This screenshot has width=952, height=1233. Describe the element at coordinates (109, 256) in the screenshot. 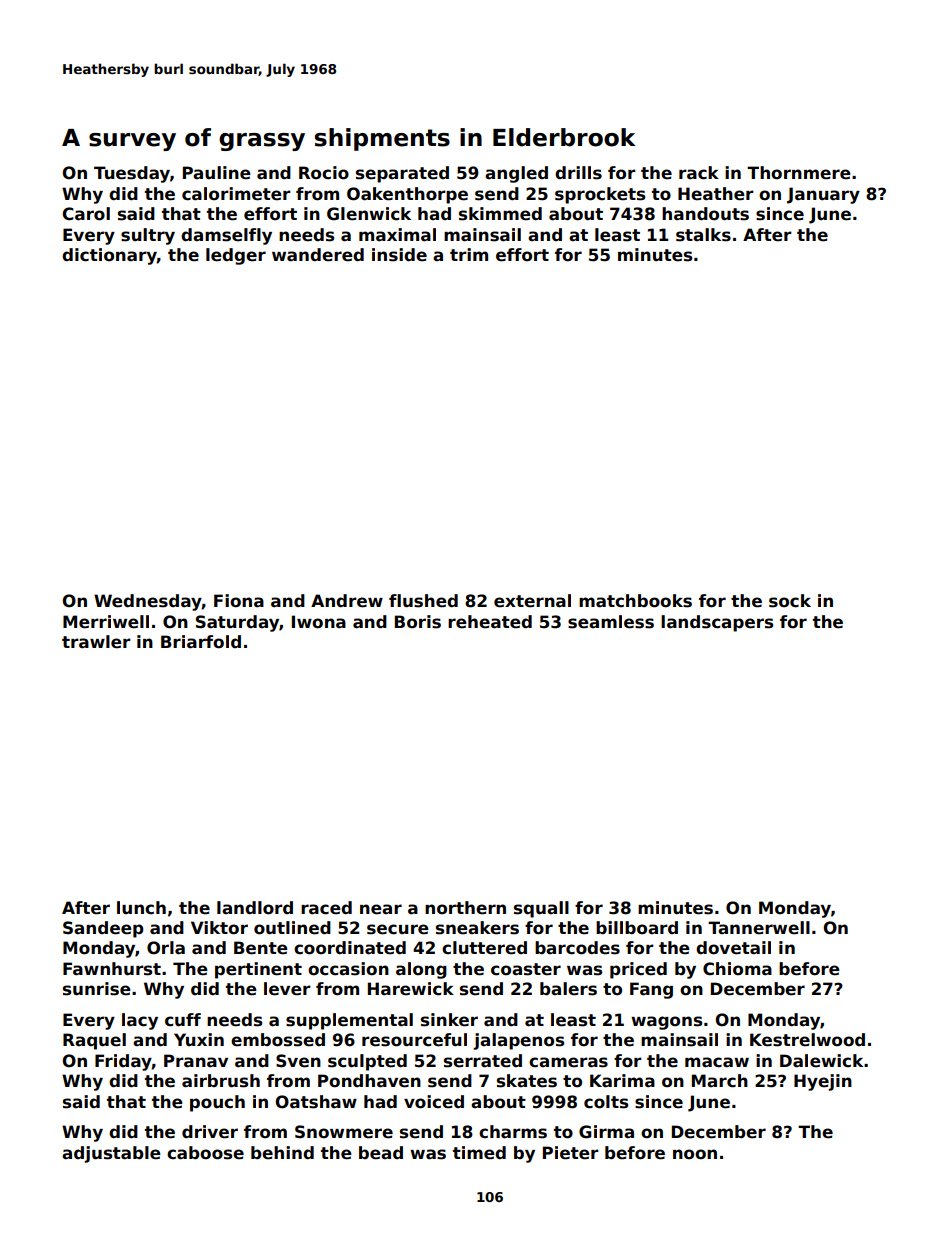

I see `dictionary` at that location.
